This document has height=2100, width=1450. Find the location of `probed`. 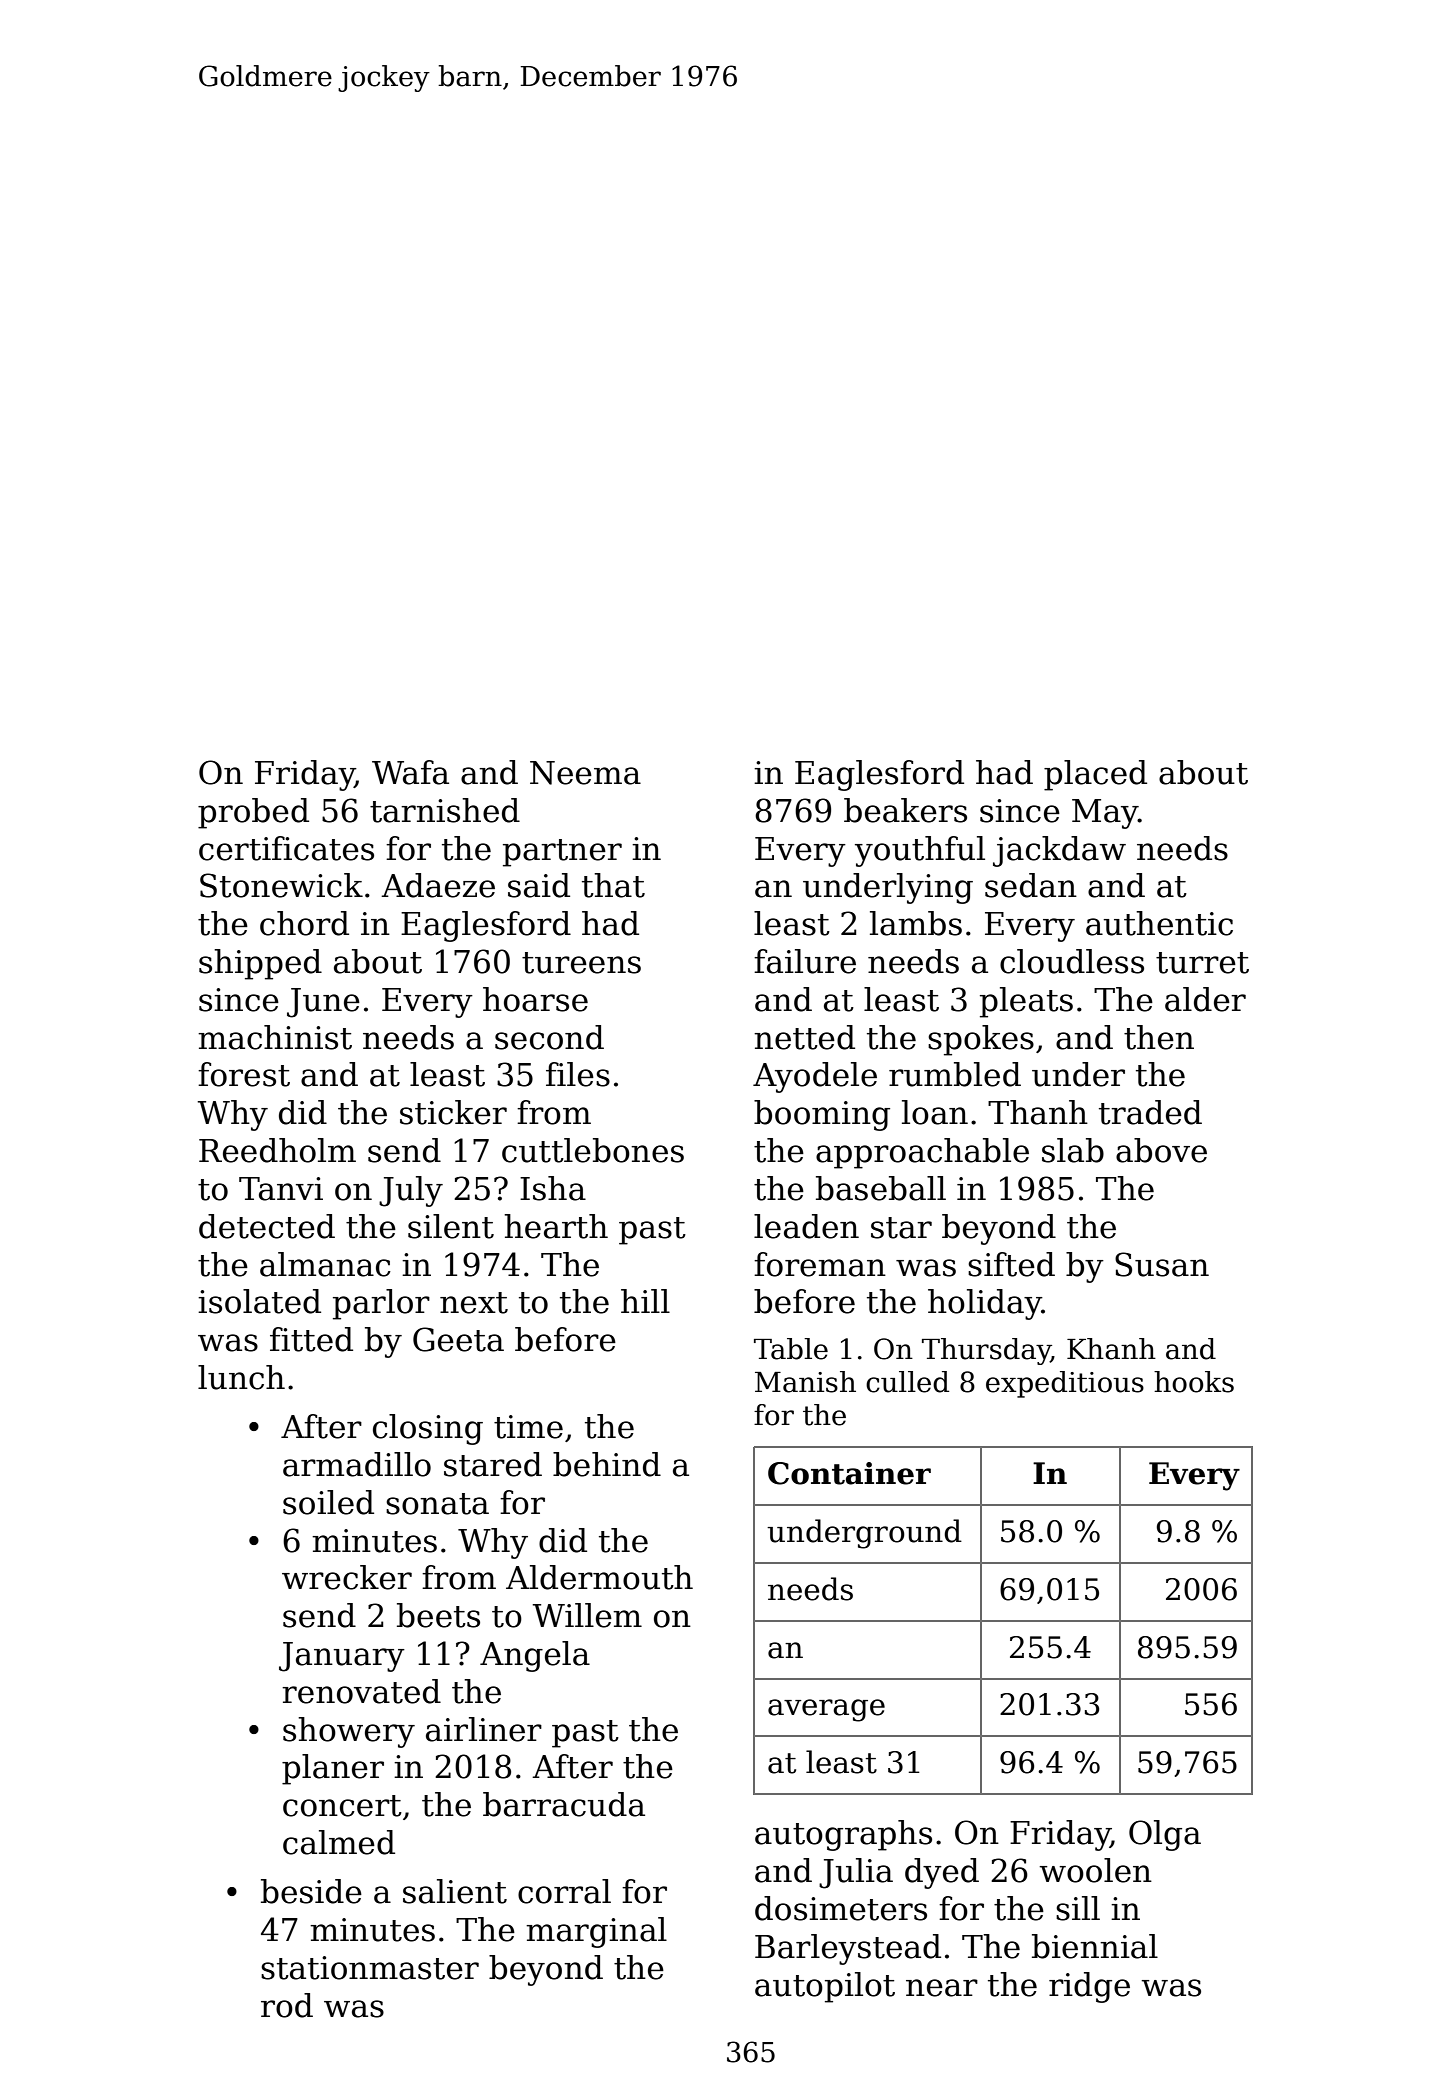

probed is located at coordinates (253, 813).
